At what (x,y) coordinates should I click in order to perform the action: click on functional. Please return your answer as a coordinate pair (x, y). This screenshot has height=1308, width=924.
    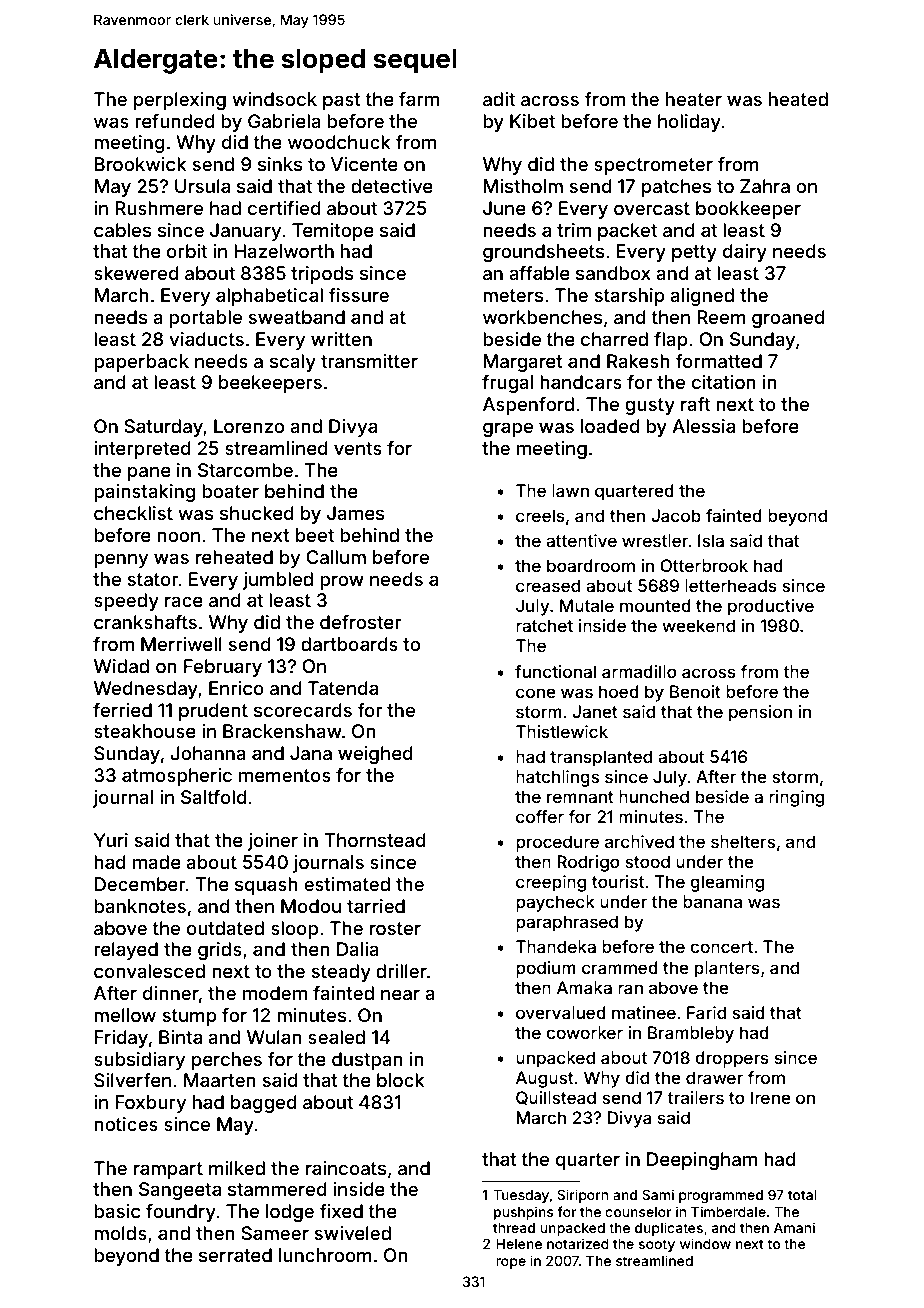
    Looking at the image, I should click on (555, 671).
